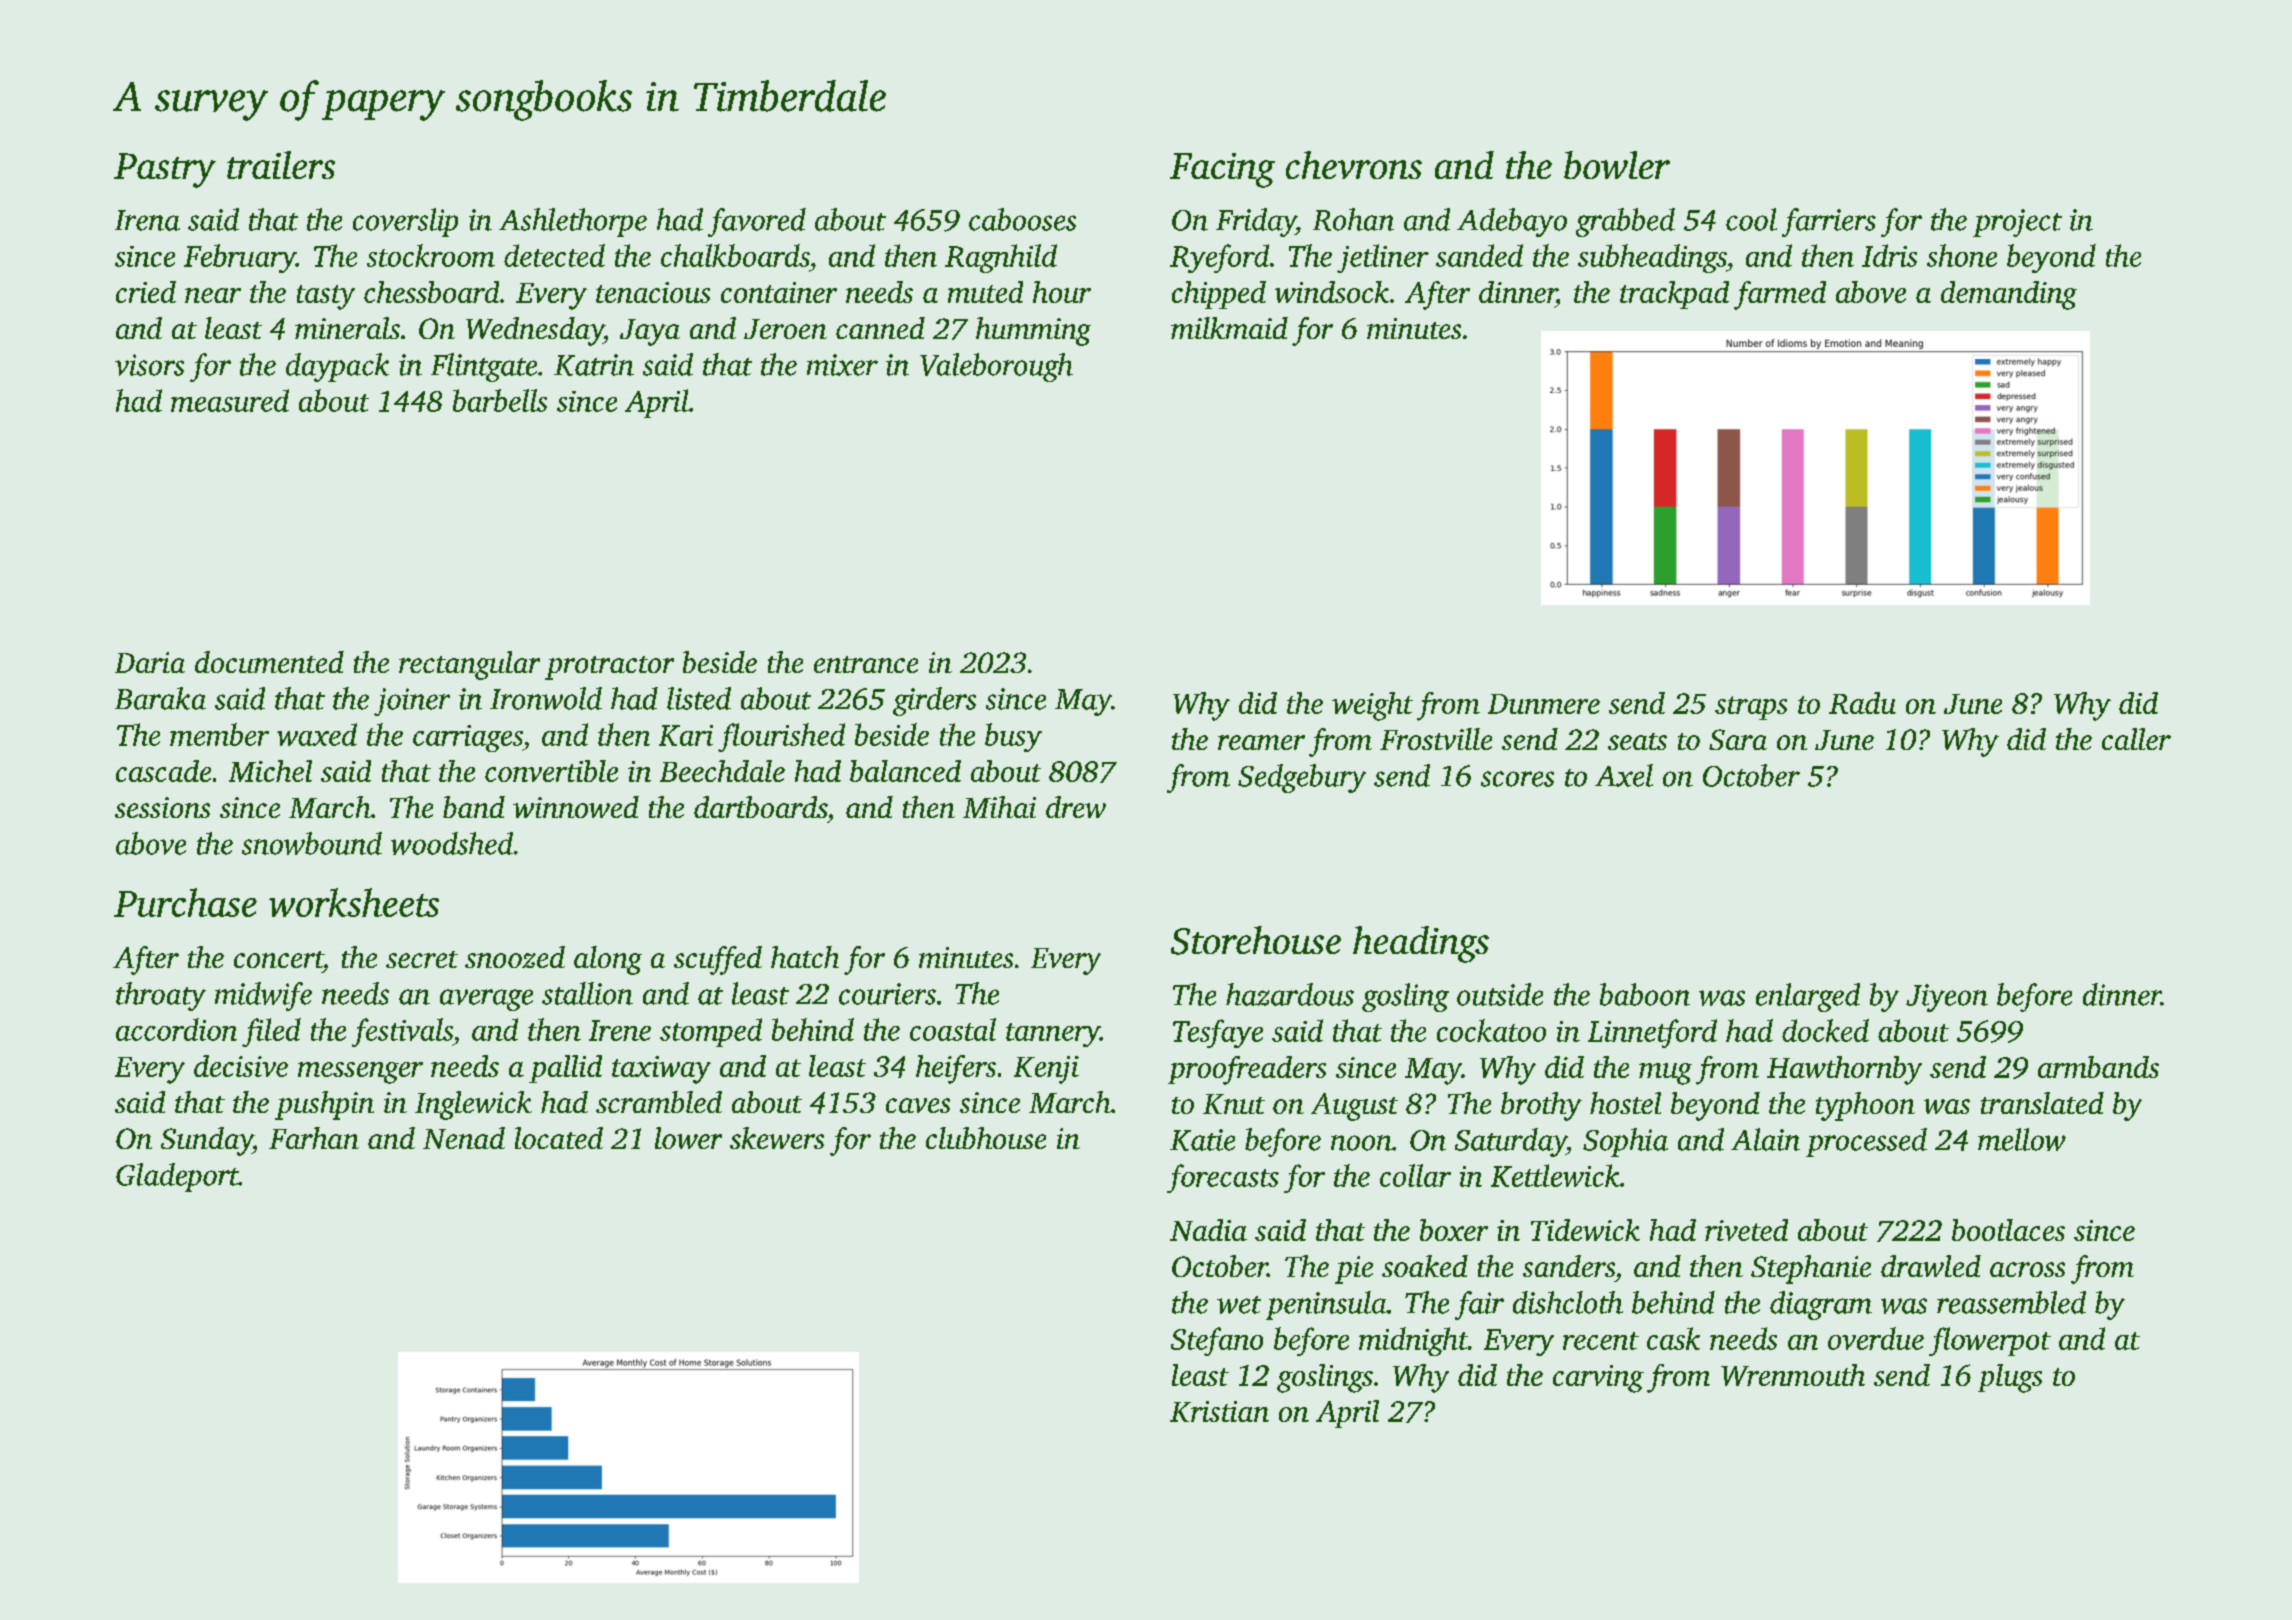 The image size is (2292, 1620). I want to click on Stefano, so click(1217, 1341).
